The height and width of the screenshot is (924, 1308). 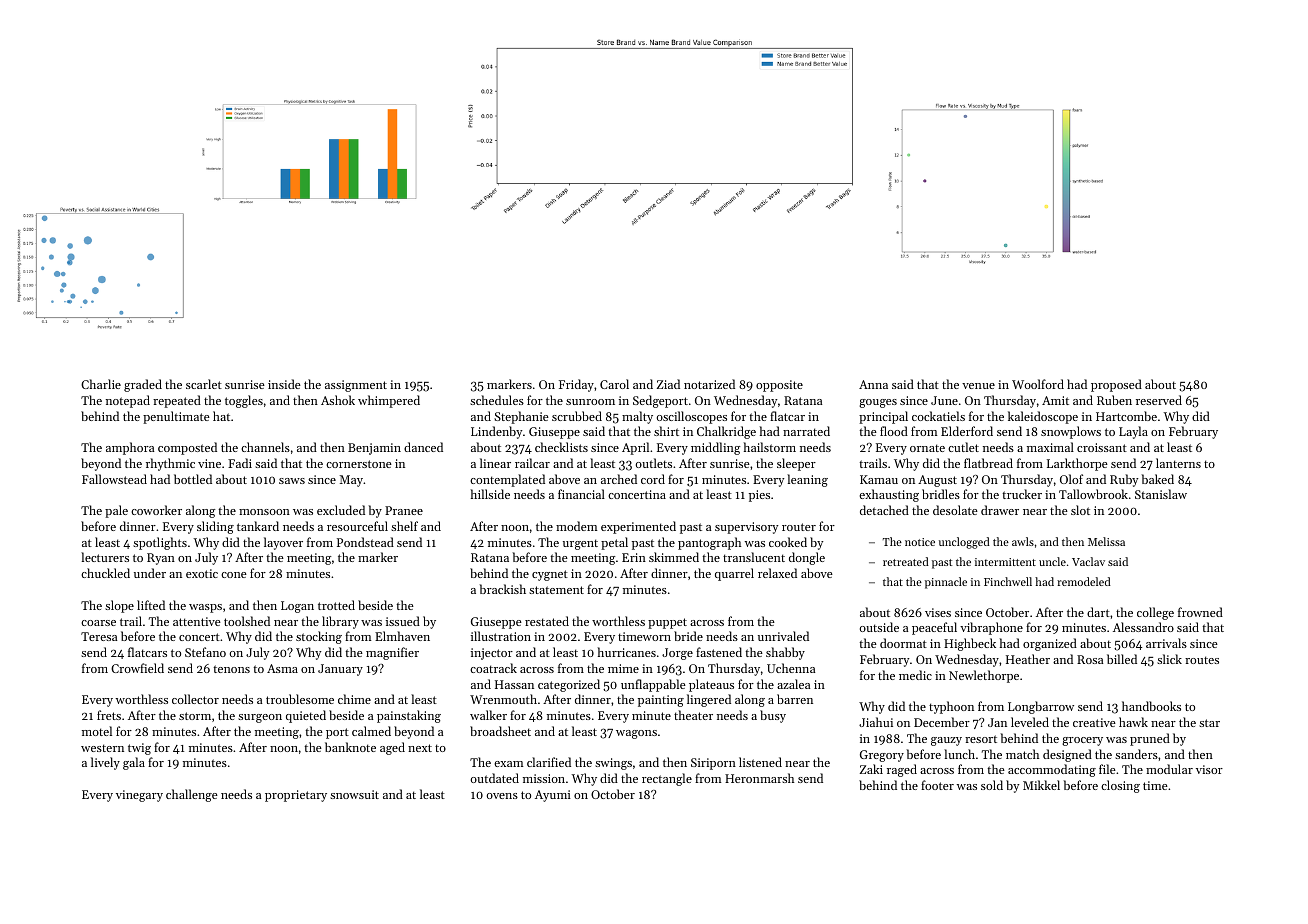 What do you see at coordinates (1120, 786) in the screenshot?
I see `closing` at bounding box center [1120, 786].
